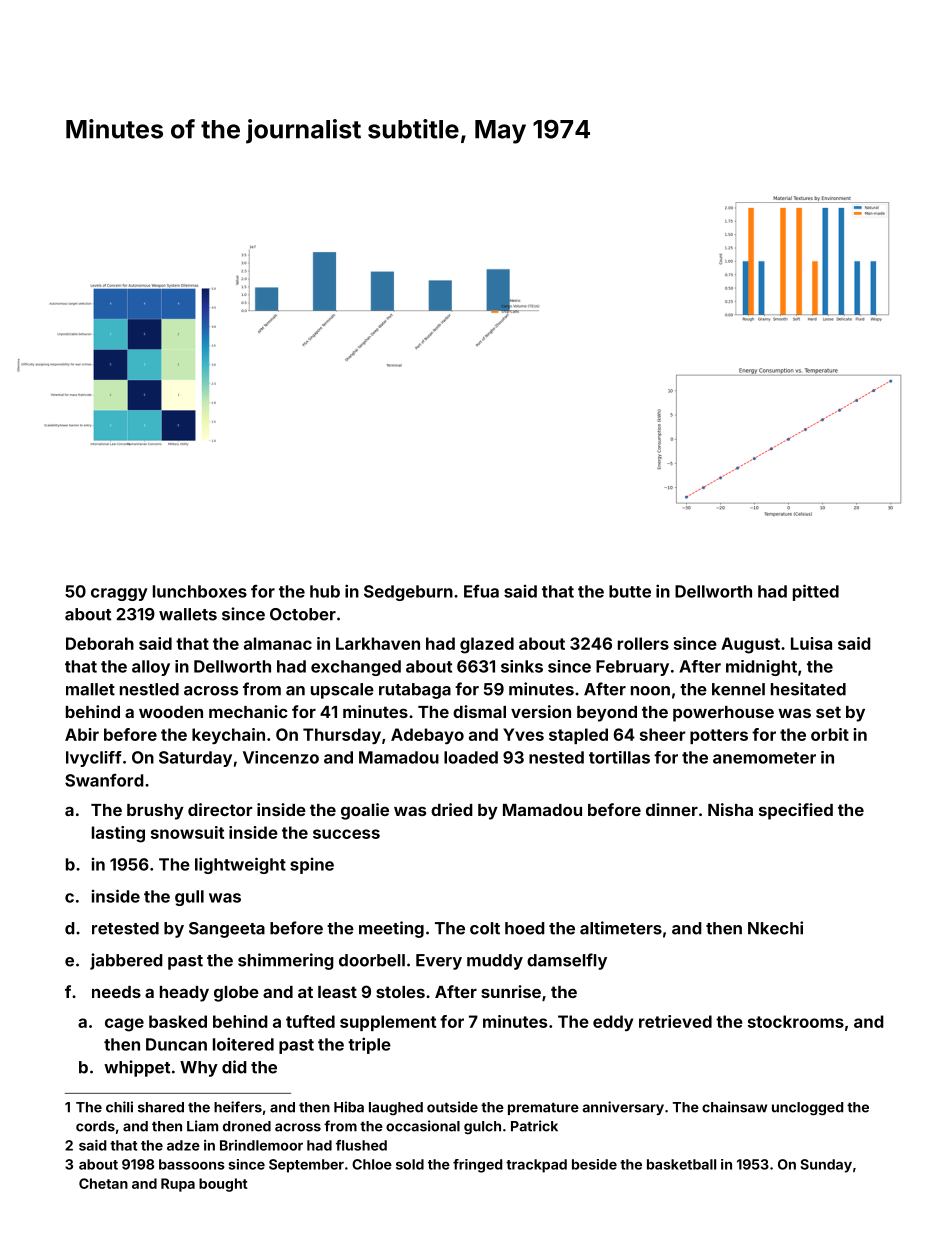  I want to click on pitted, so click(816, 592).
